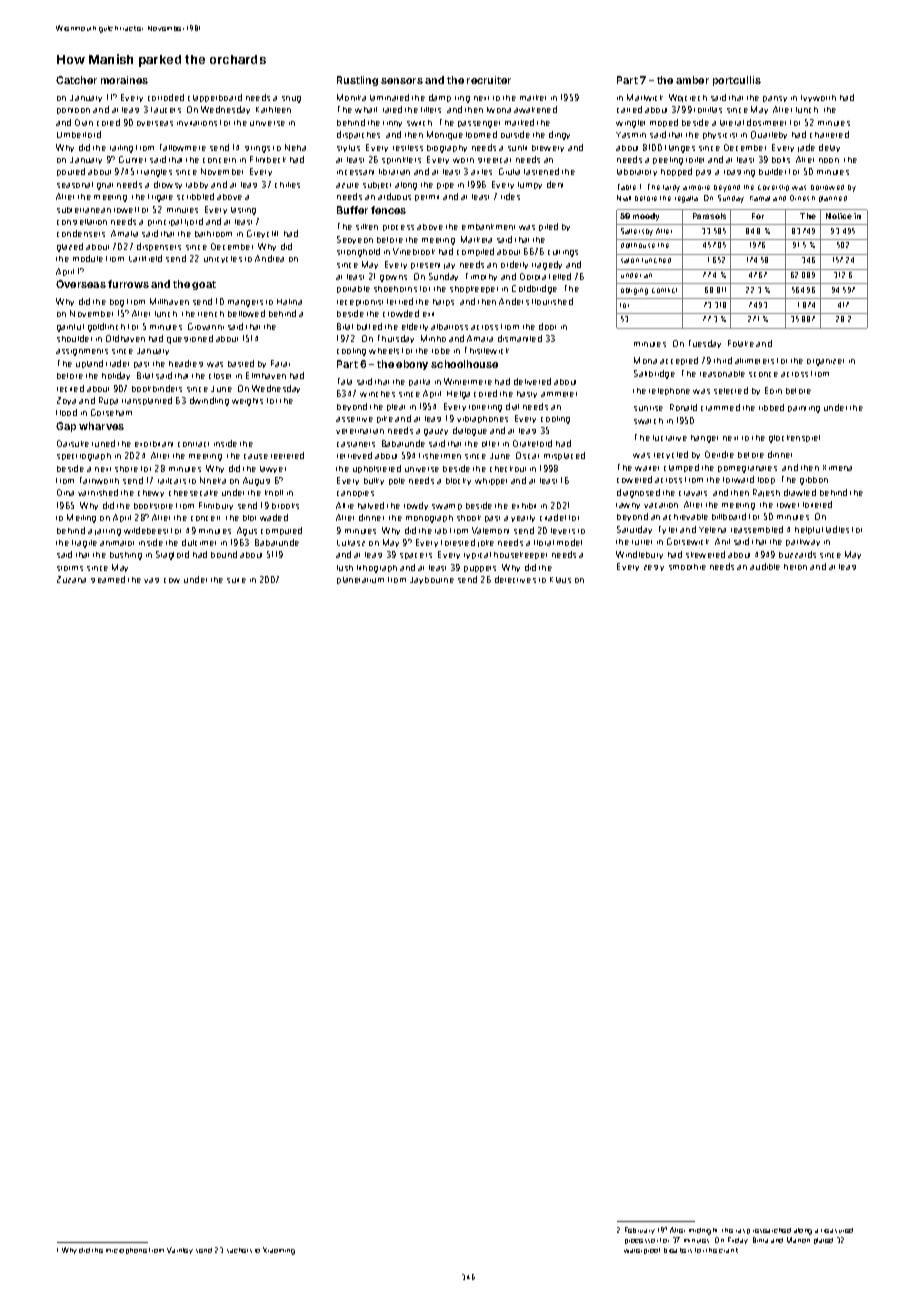 This screenshot has width=924, height=1308. I want to click on steamed, so click(108, 579).
